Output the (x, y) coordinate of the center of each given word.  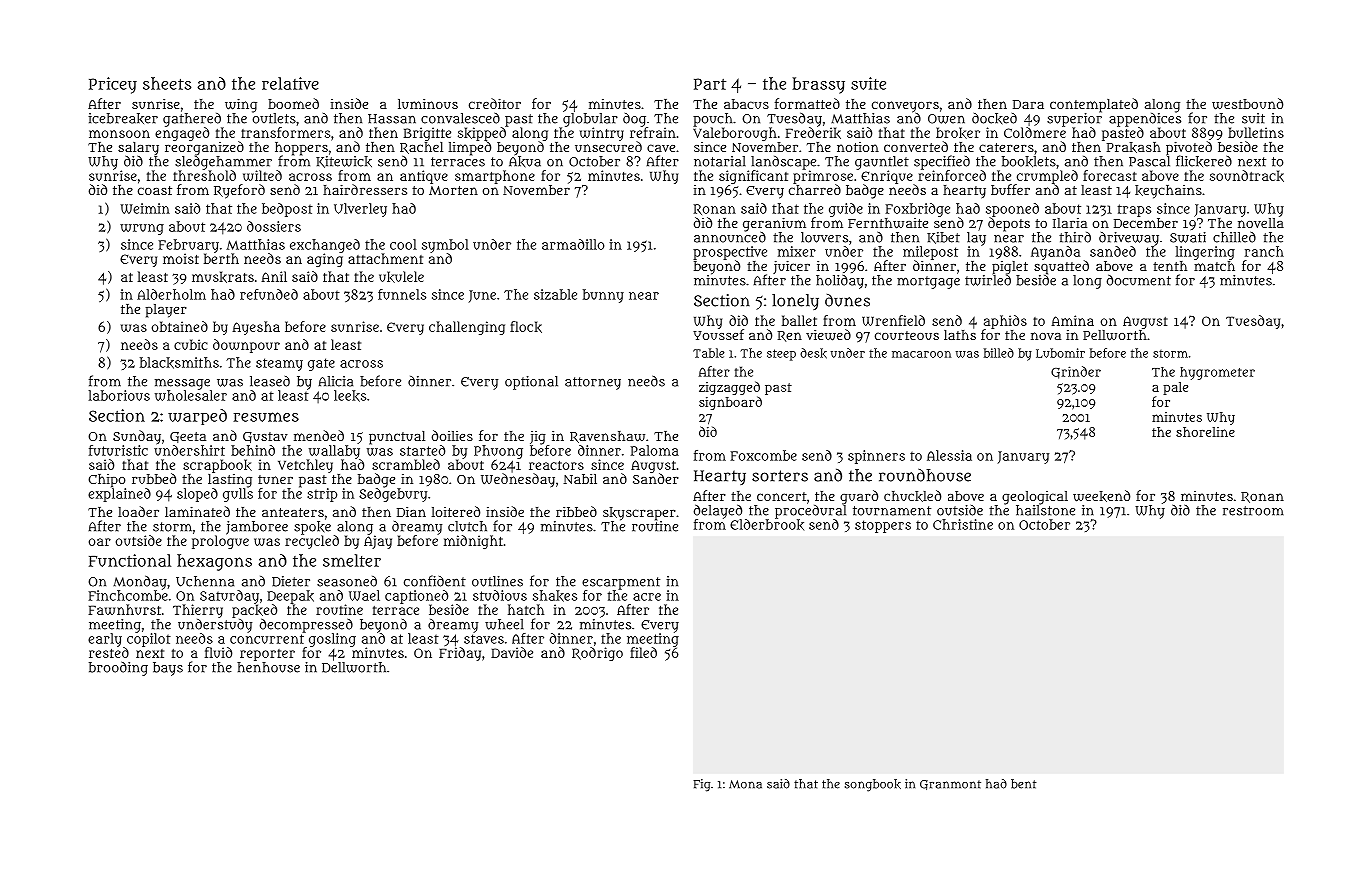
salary (138, 149)
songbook (873, 785)
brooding (118, 669)
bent (1024, 784)
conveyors (905, 107)
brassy (818, 85)
